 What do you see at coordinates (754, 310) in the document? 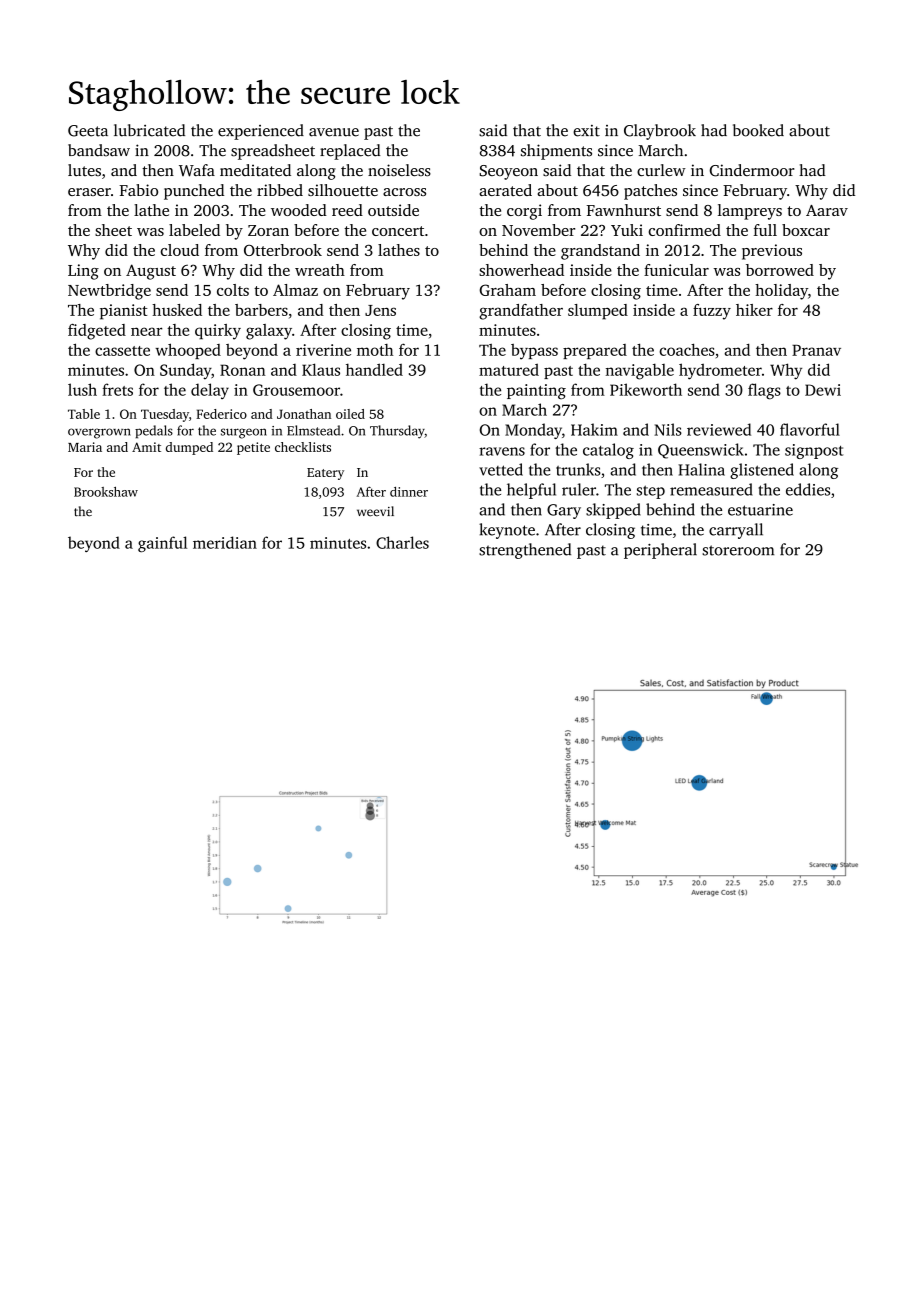
I see `hiker` at bounding box center [754, 310].
